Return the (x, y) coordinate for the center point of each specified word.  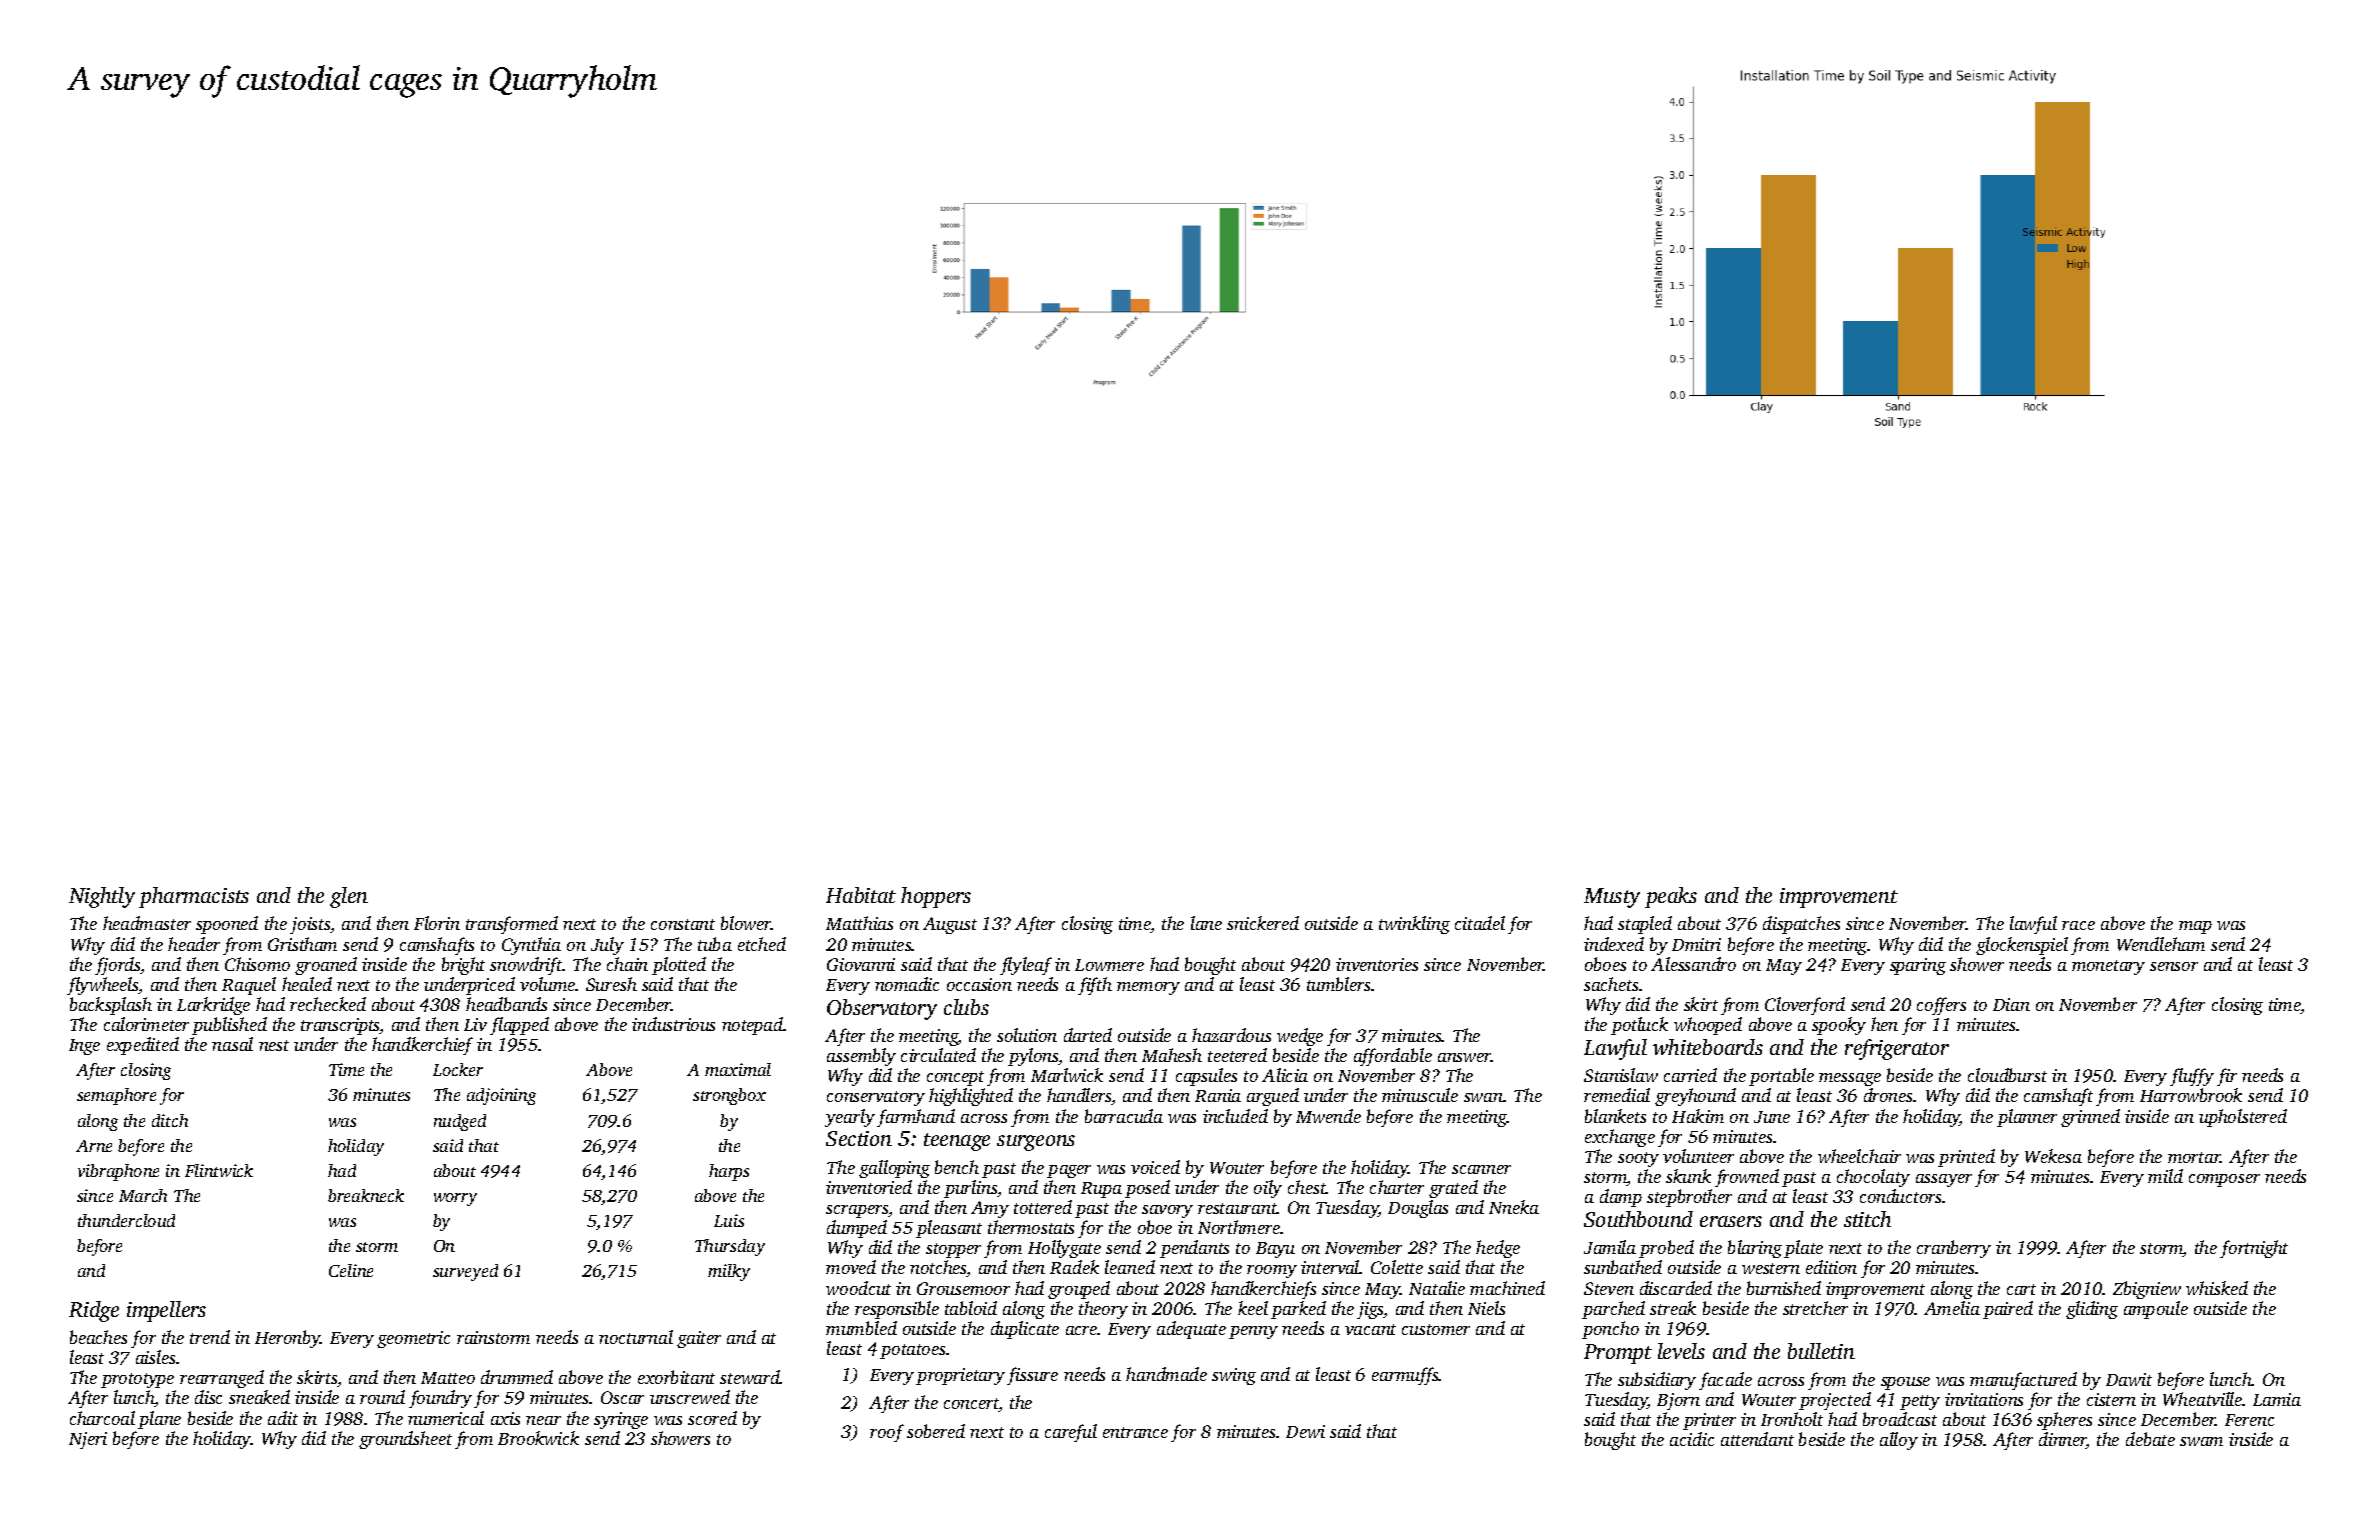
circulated (938, 1055)
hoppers (936, 897)
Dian (2011, 1004)
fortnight (2254, 1249)
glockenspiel (2022, 946)
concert (971, 1405)
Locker (458, 1069)
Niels (1486, 1308)
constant (683, 924)
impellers (166, 1311)
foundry (440, 1399)
